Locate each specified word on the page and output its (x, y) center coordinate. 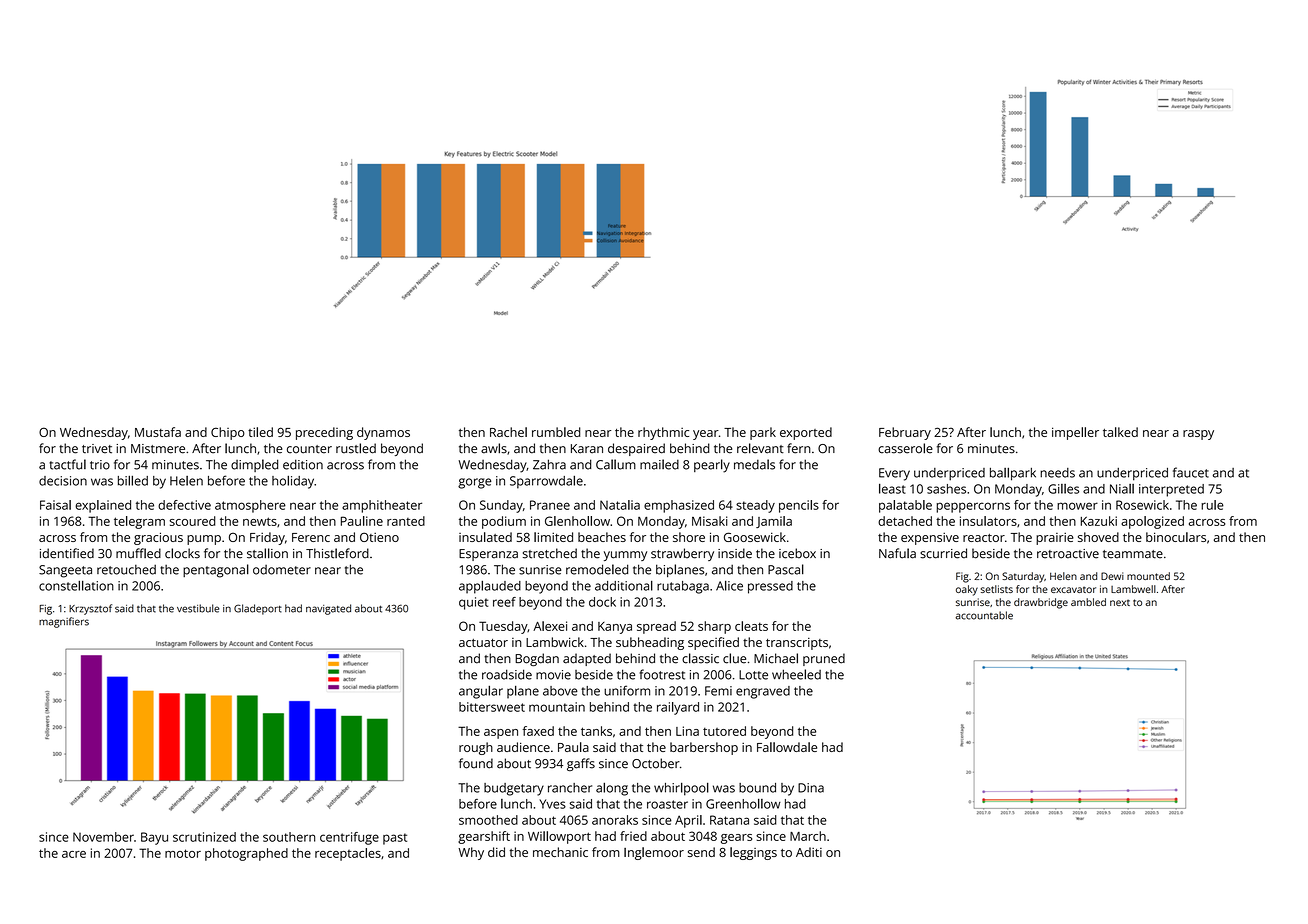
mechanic (560, 852)
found (476, 763)
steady (755, 506)
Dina (811, 788)
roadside (507, 674)
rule (1212, 505)
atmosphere (250, 506)
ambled (1088, 602)
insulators (988, 521)
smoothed (488, 820)
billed (133, 480)
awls (494, 448)
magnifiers (64, 622)
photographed (246, 854)
